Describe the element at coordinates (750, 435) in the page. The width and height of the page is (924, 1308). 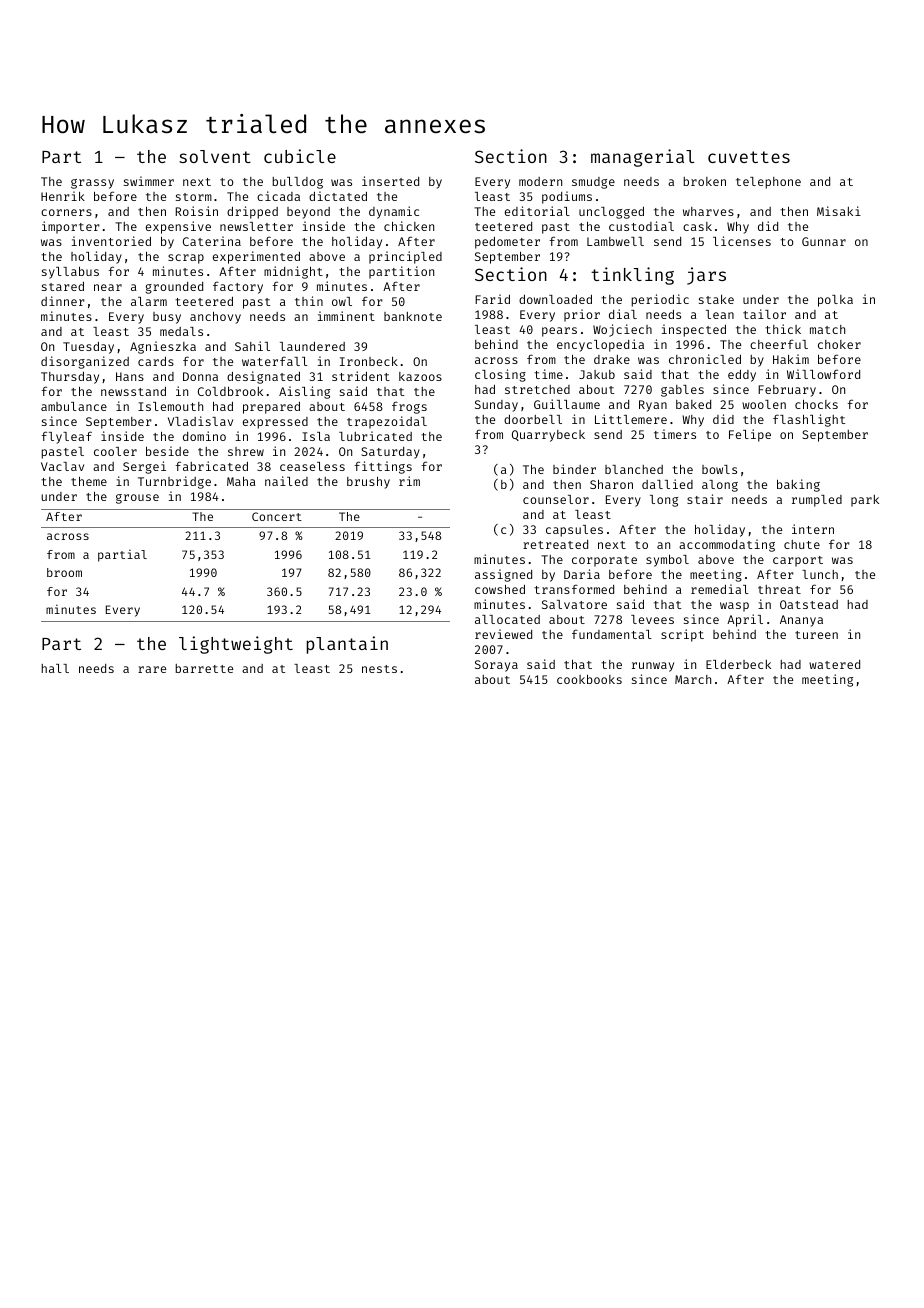
I see `Felipe` at that location.
